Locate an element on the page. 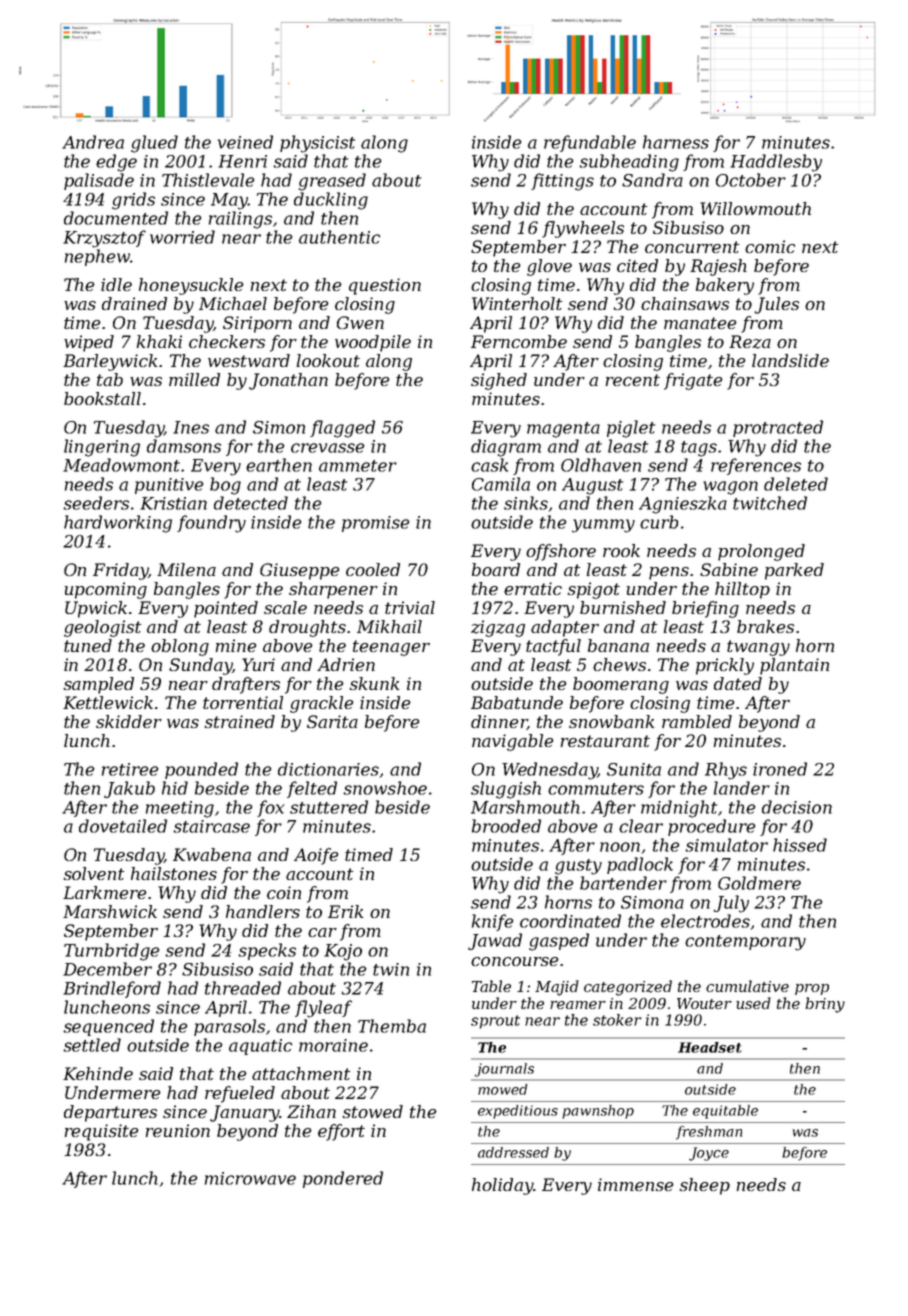 This document has height=1316, width=908. departures is located at coordinates (110, 1113).
